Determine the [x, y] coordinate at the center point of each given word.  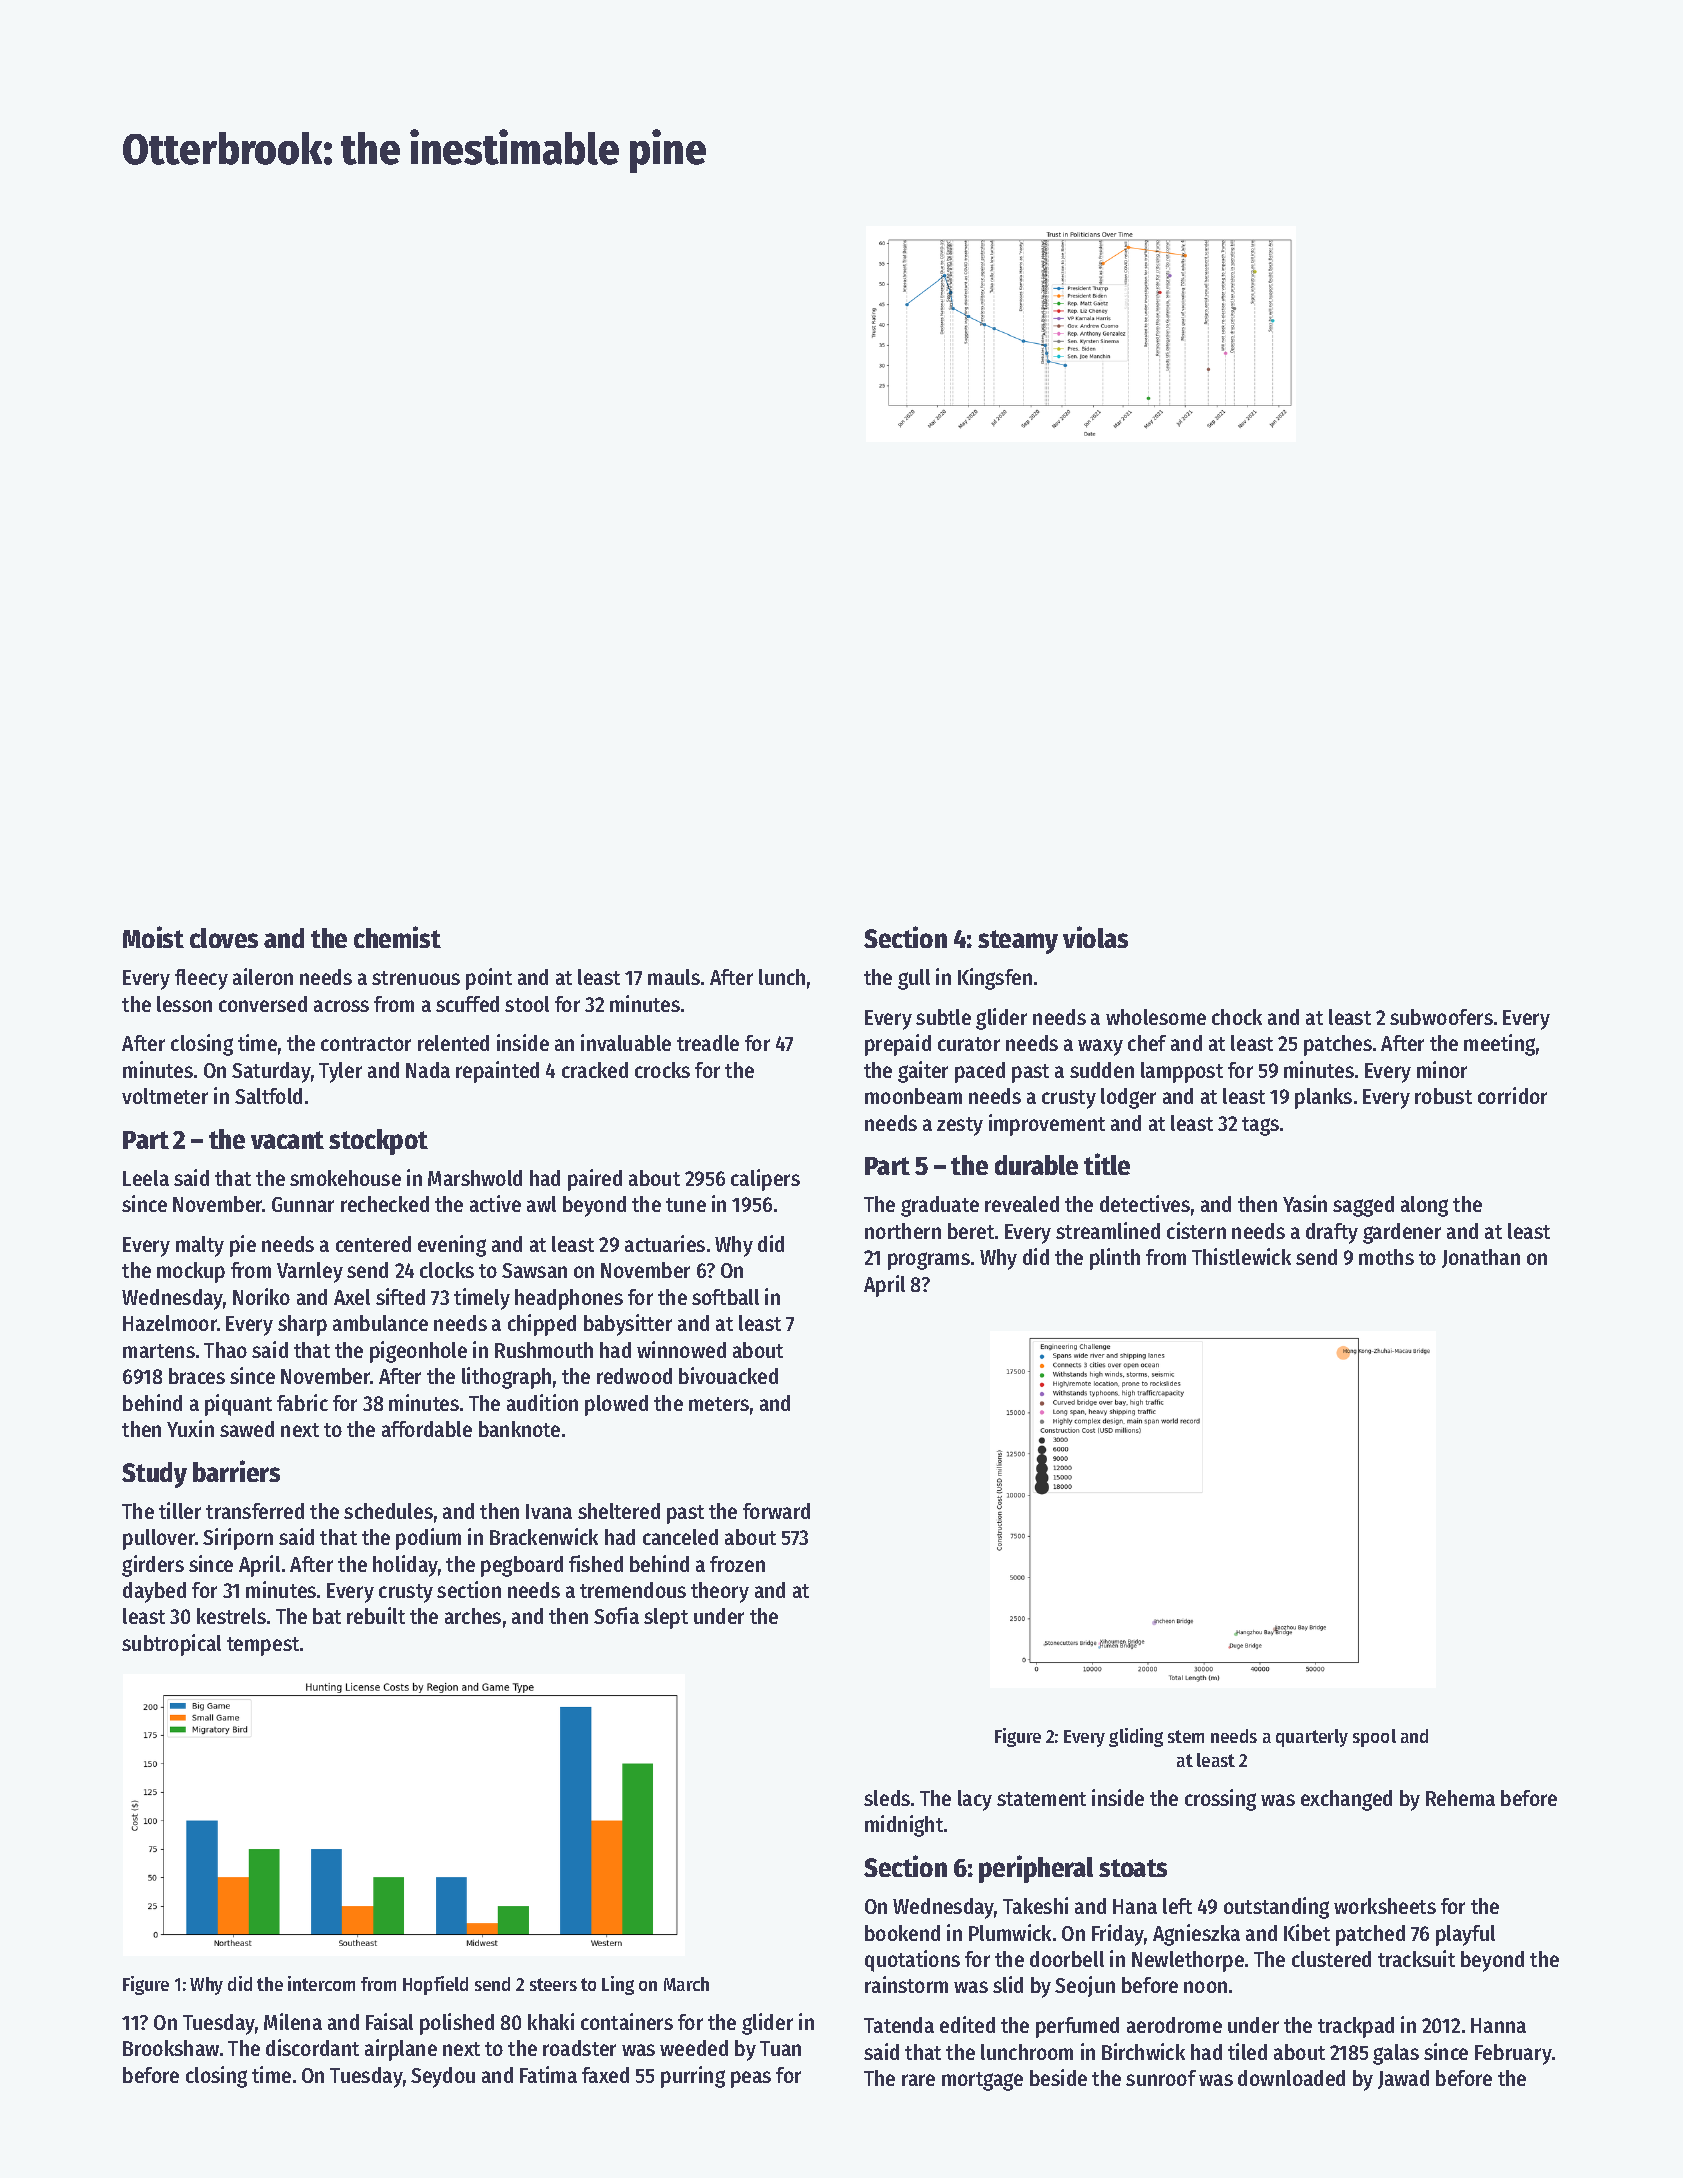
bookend [902, 1933]
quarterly [1312, 1738]
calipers [765, 1180]
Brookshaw [171, 2048]
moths [1386, 1257]
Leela [146, 1178]
